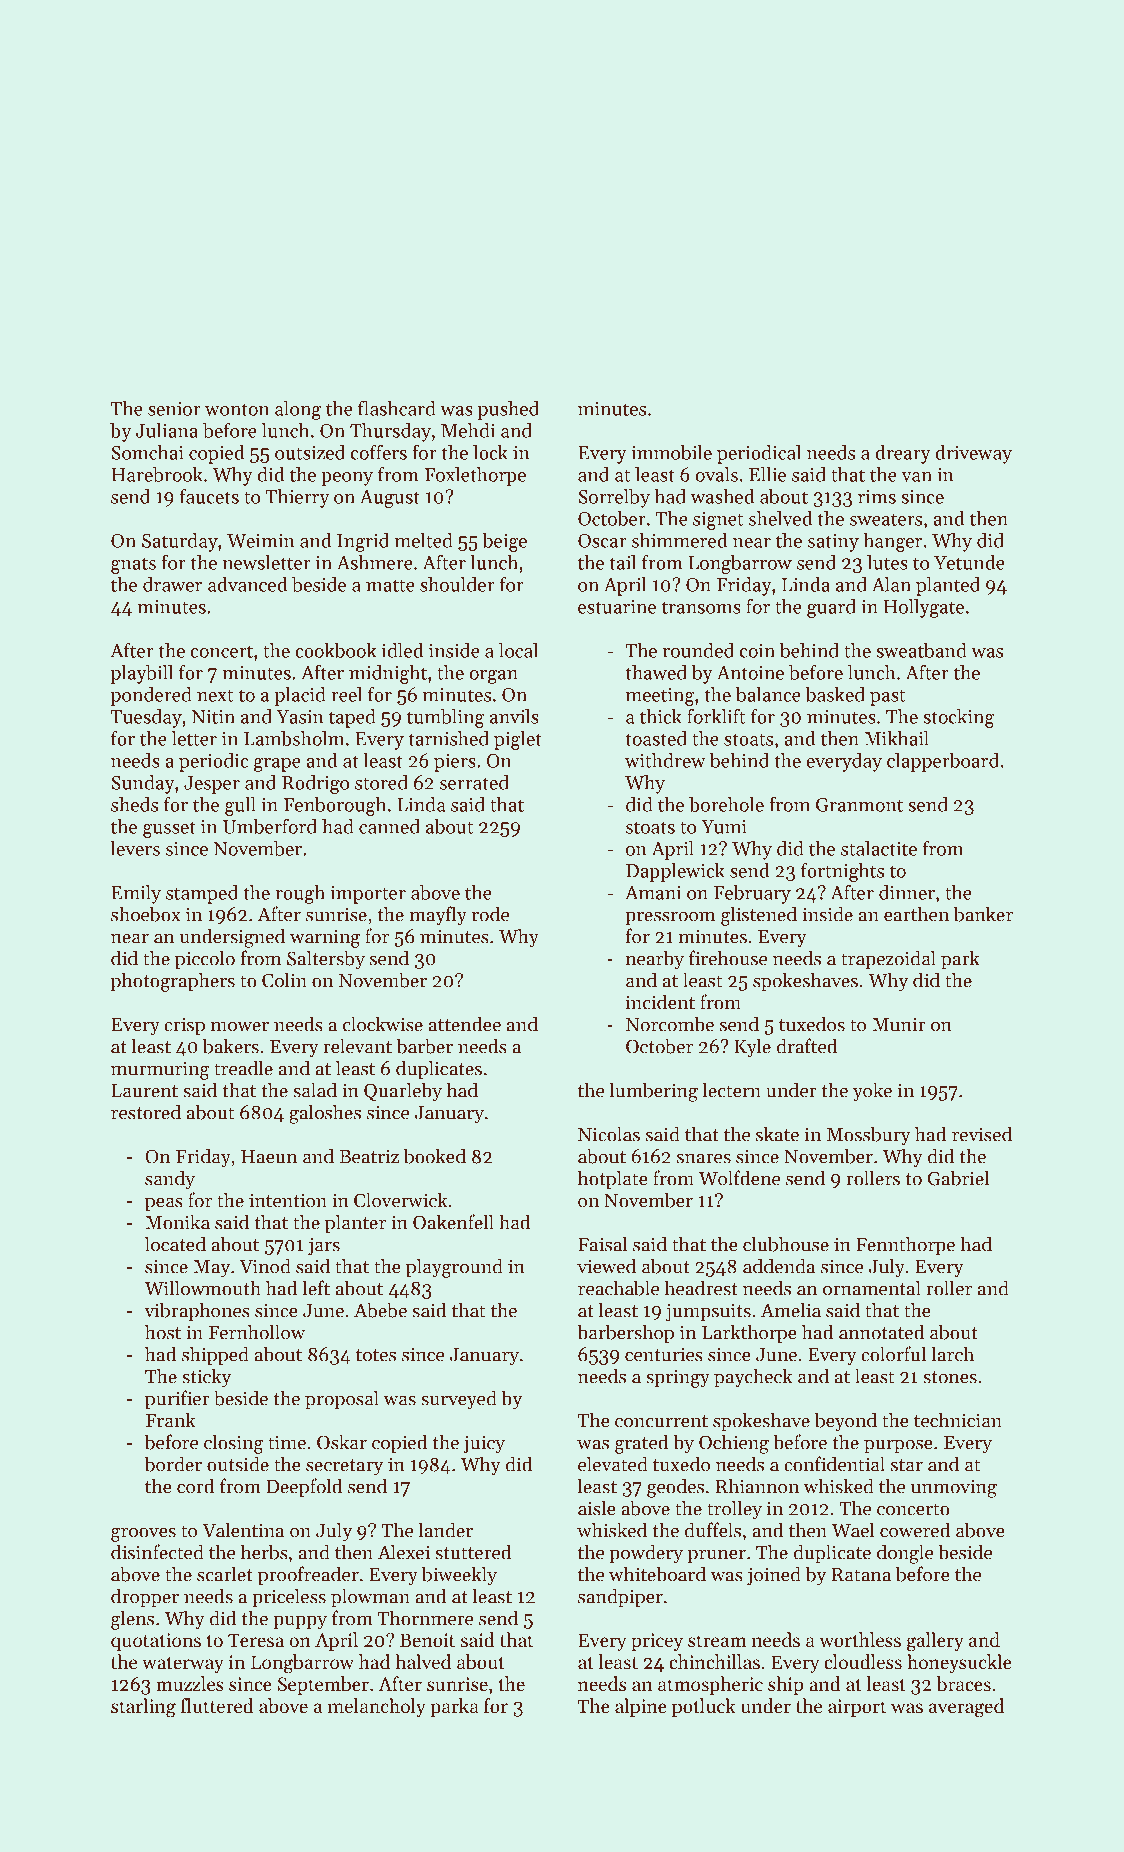 The image size is (1124, 1852). Describe the element at coordinates (473, 1552) in the screenshot. I see `stuttered` at that location.
